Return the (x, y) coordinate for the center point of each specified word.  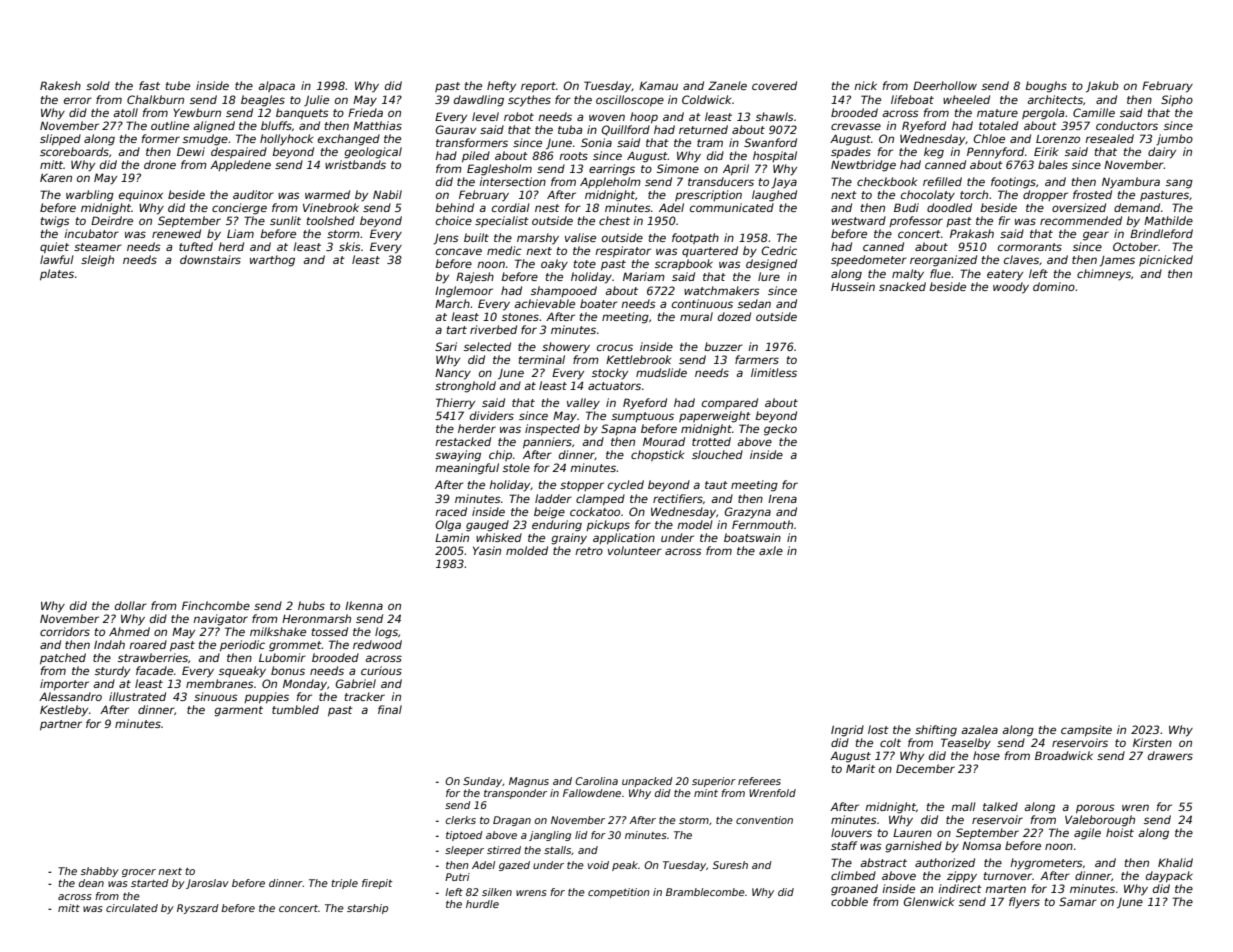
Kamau (658, 85)
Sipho (1177, 100)
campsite (1086, 731)
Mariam (644, 276)
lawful (57, 259)
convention (764, 820)
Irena (782, 499)
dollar (131, 605)
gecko (780, 430)
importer (64, 685)
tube (178, 85)
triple (344, 884)
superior (714, 782)
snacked (902, 286)
